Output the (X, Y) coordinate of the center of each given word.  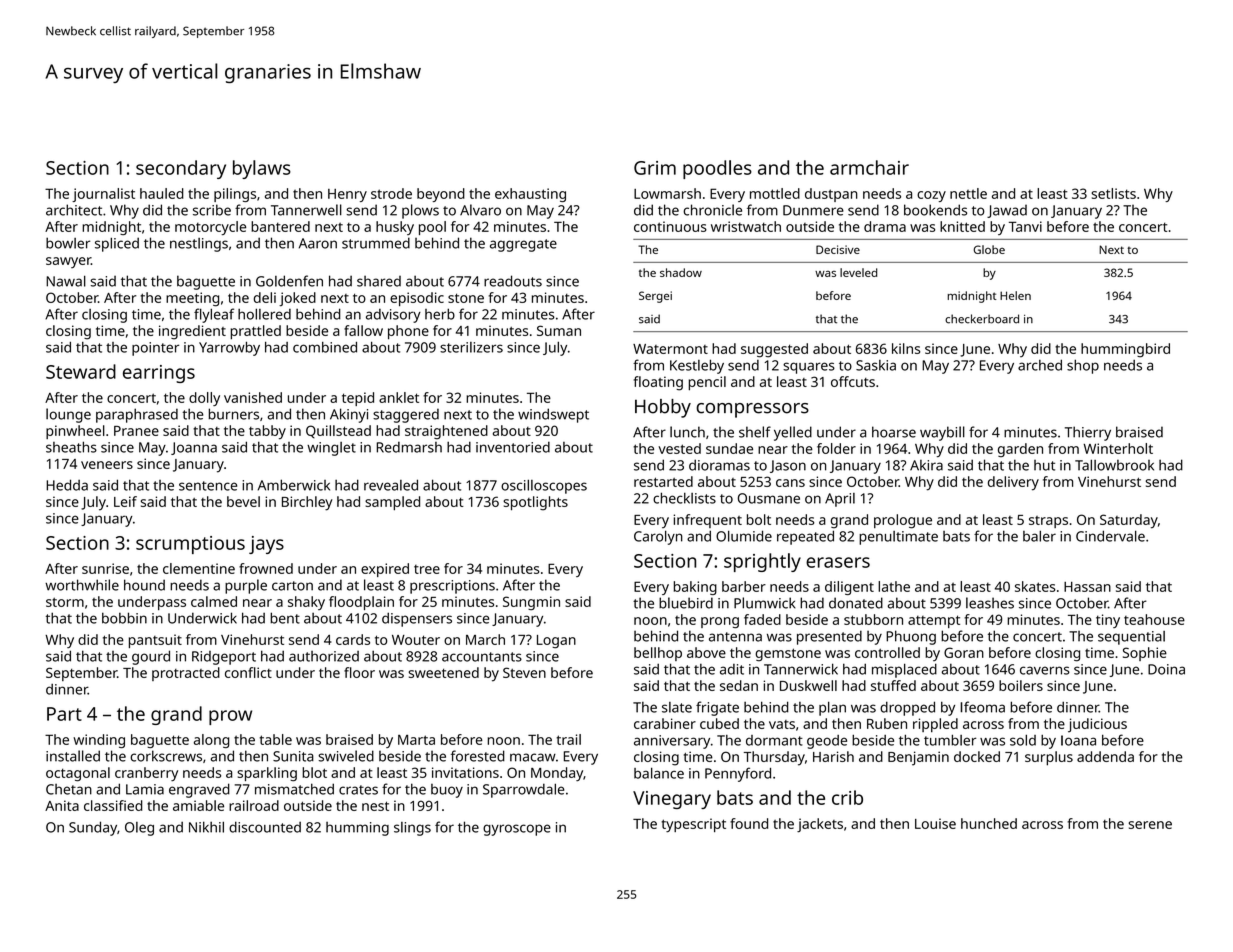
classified (113, 805)
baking (695, 588)
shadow (681, 272)
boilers (1021, 685)
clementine (199, 568)
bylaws (262, 169)
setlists (1113, 193)
